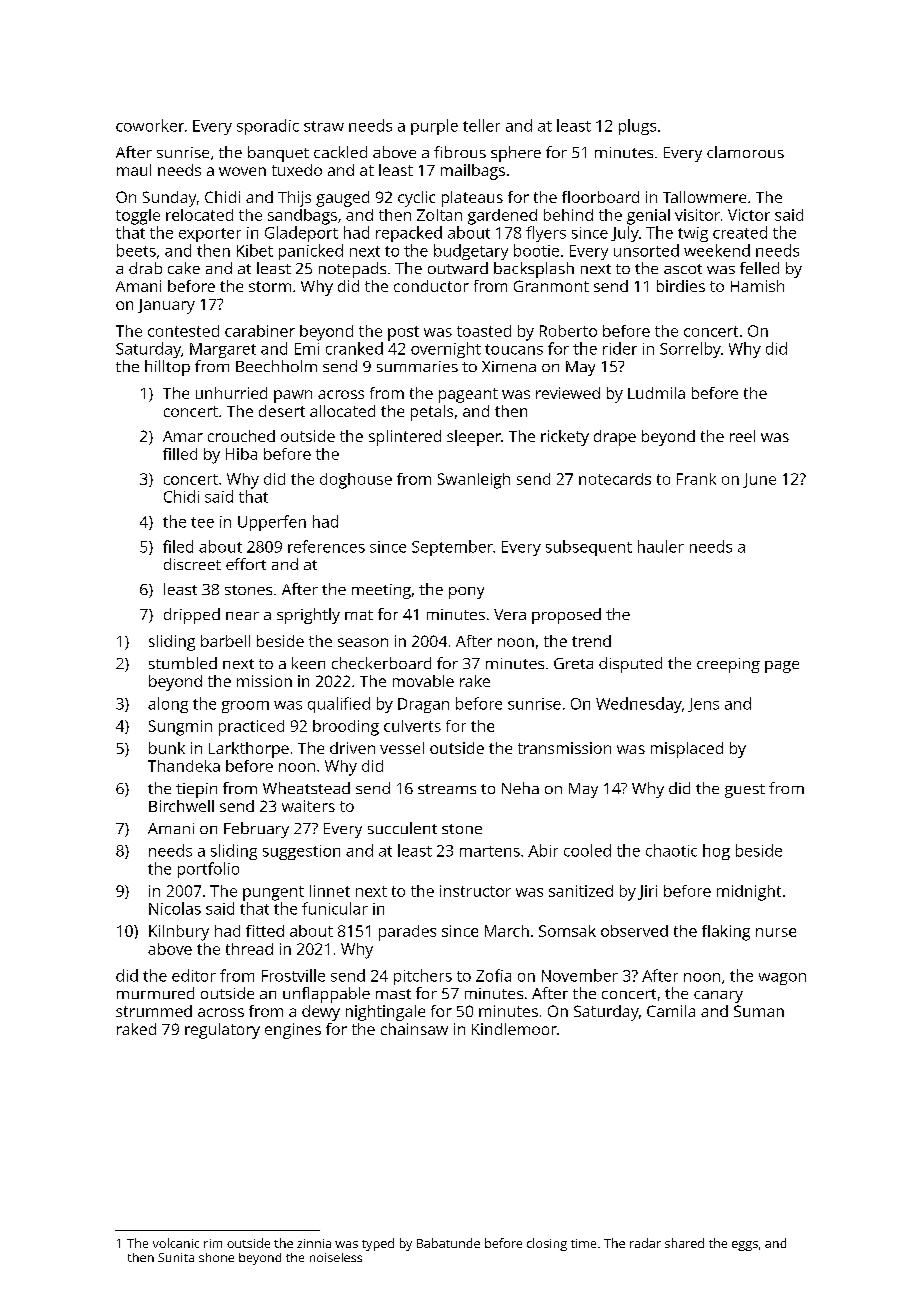 The image size is (924, 1308). Describe the element at coordinates (210, 235) in the page. I see `exporter` at that location.
